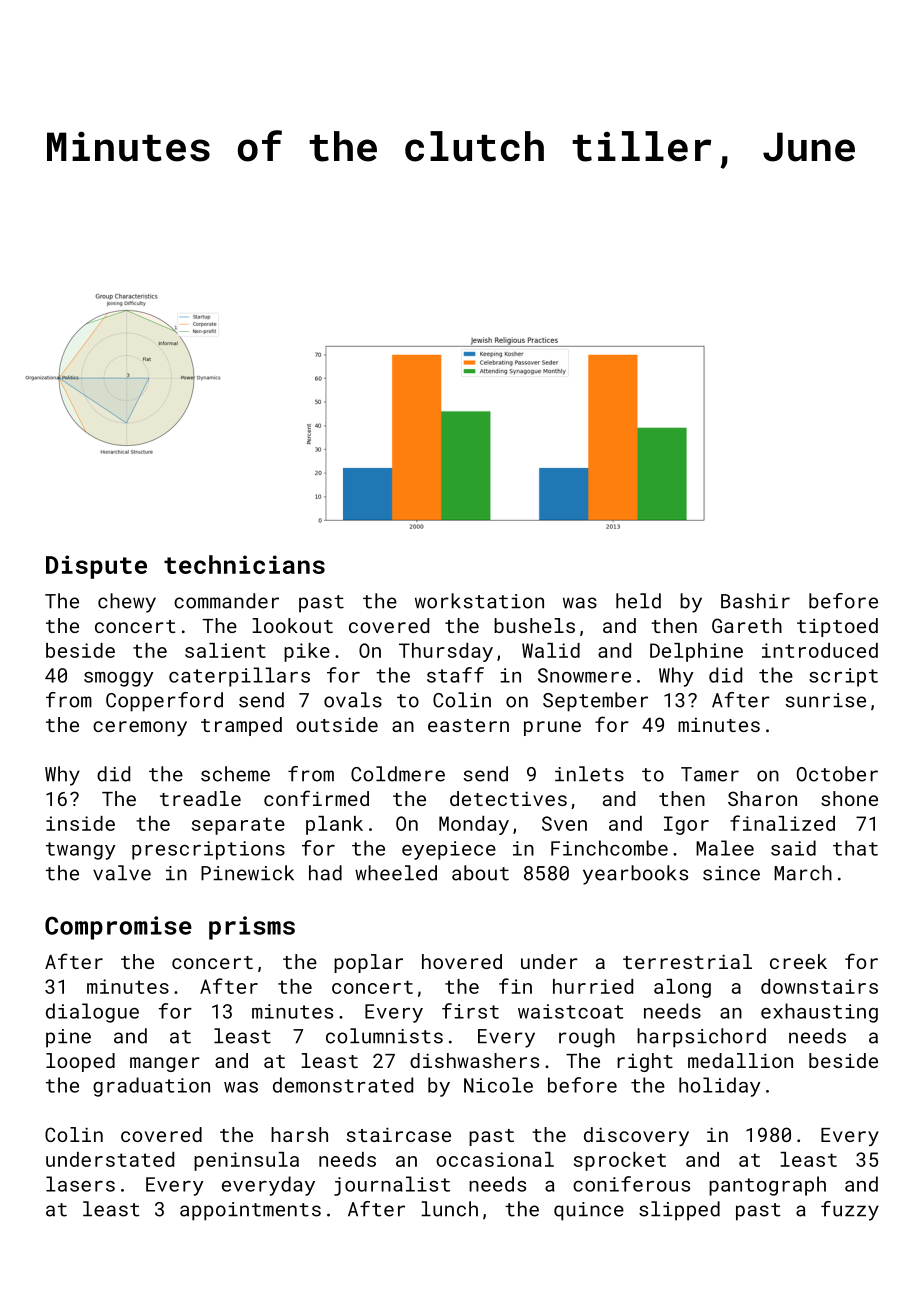 This screenshot has height=1314, width=924. What do you see at coordinates (80, 823) in the screenshot?
I see `inside` at bounding box center [80, 823].
